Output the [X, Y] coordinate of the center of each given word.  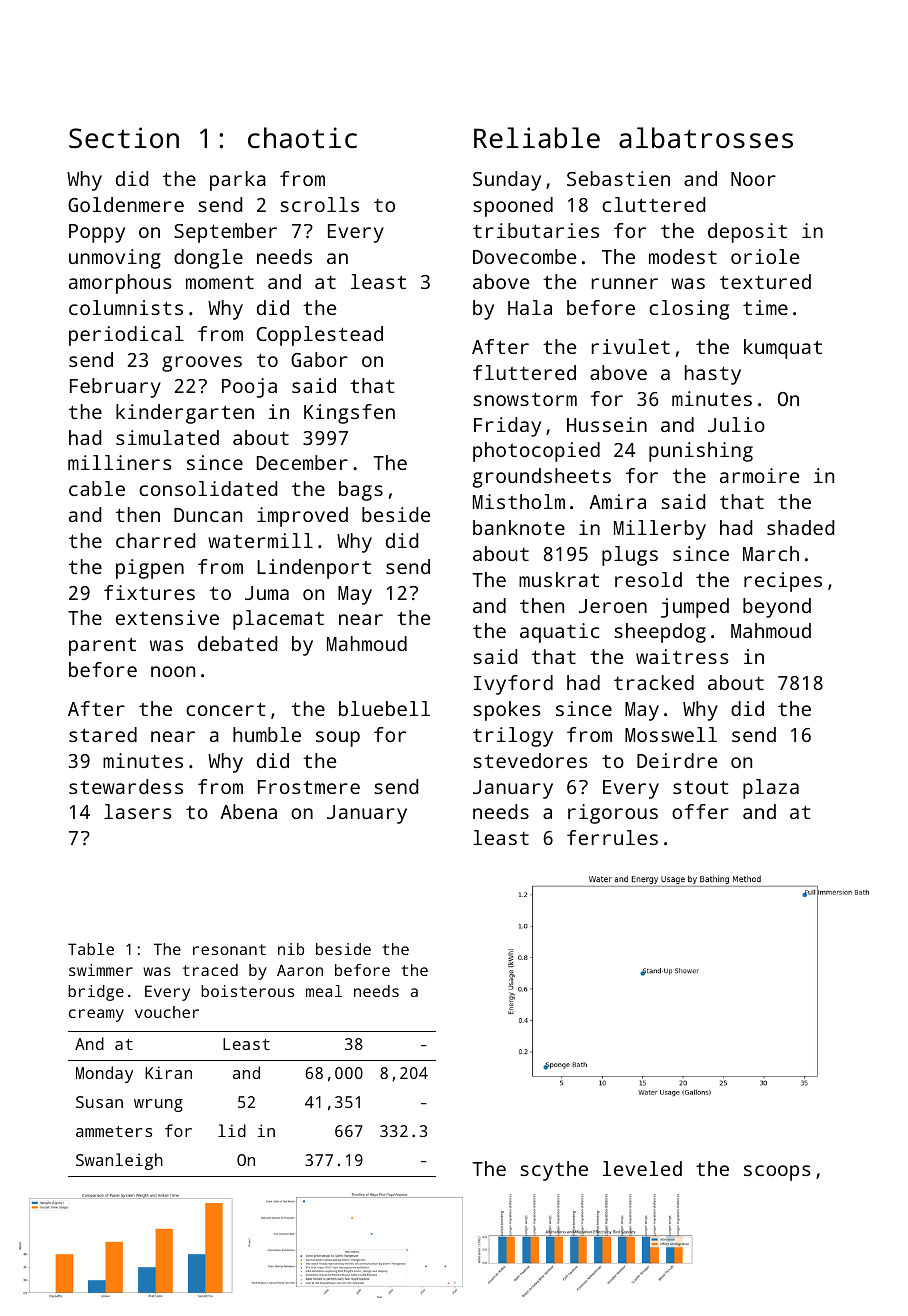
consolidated [208, 488]
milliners [120, 462]
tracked [654, 682]
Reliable [537, 137]
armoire [759, 475]
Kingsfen [349, 414]
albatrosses [706, 138]
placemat [278, 620]
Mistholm [519, 501]
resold [648, 579]
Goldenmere [126, 204]
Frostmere [309, 787]
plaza [771, 789]
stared [103, 734]
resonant [229, 949]
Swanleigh [119, 1161]
